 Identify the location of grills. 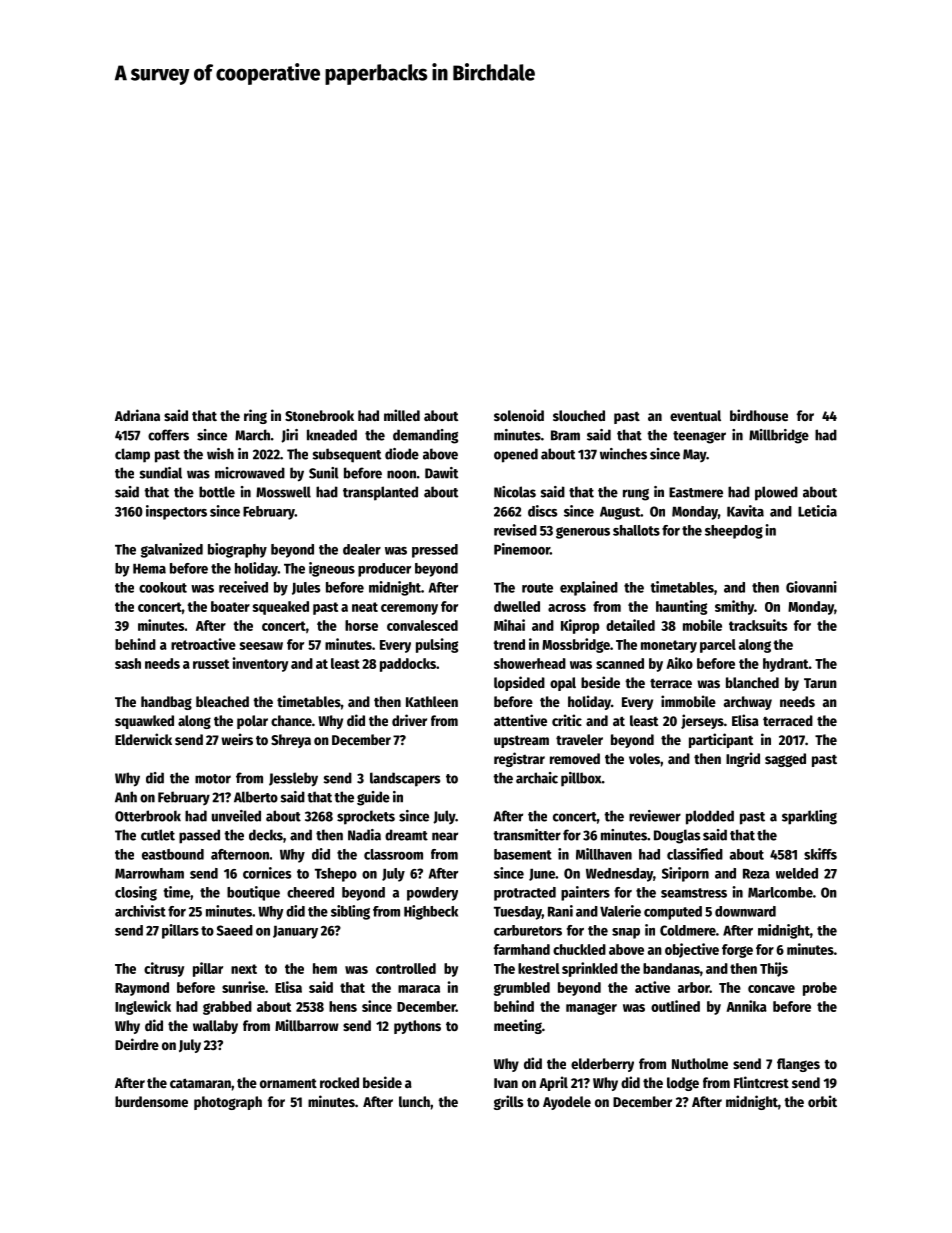
(508, 1102).
